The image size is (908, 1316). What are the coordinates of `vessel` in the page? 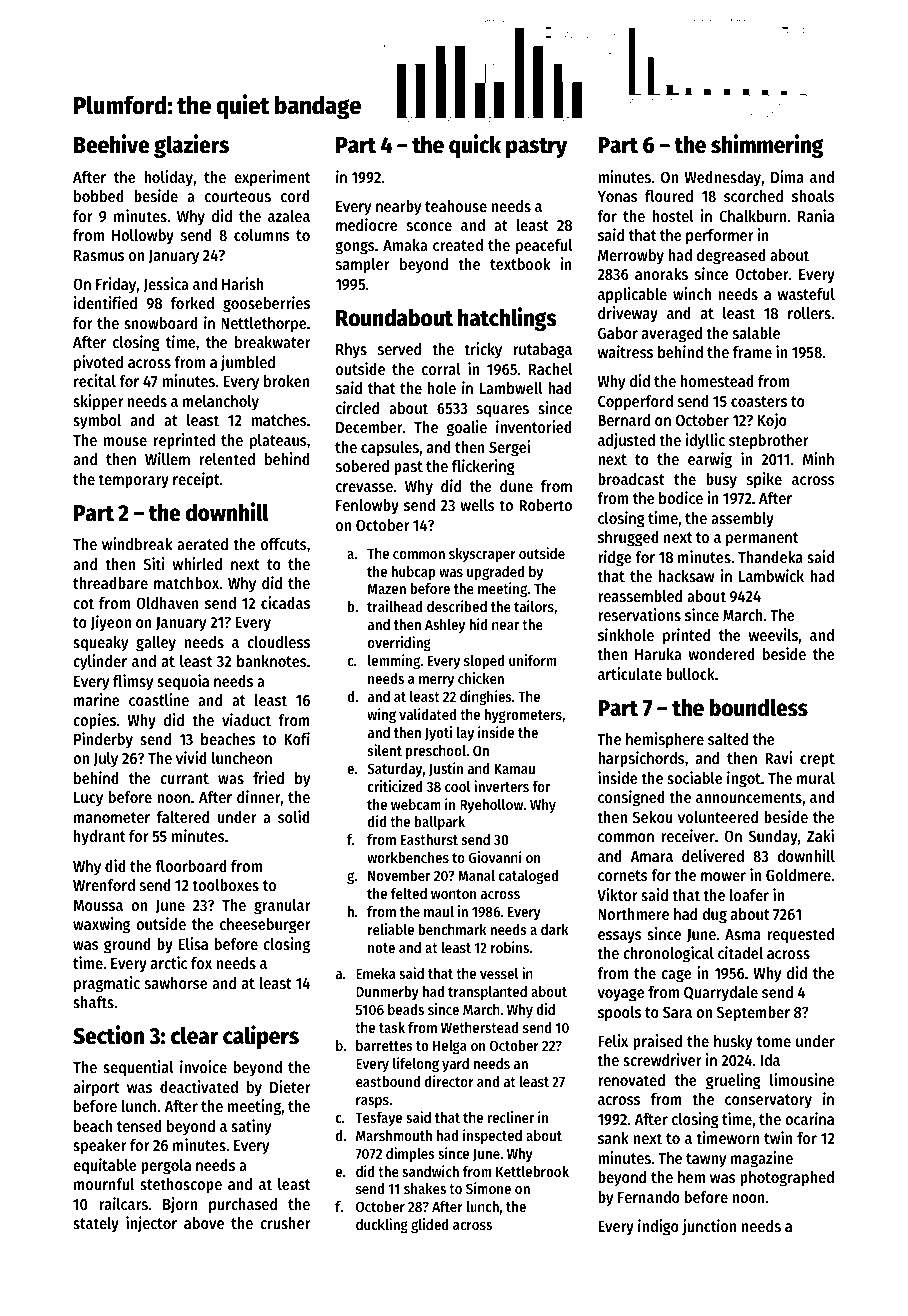 It's located at (499, 973).
